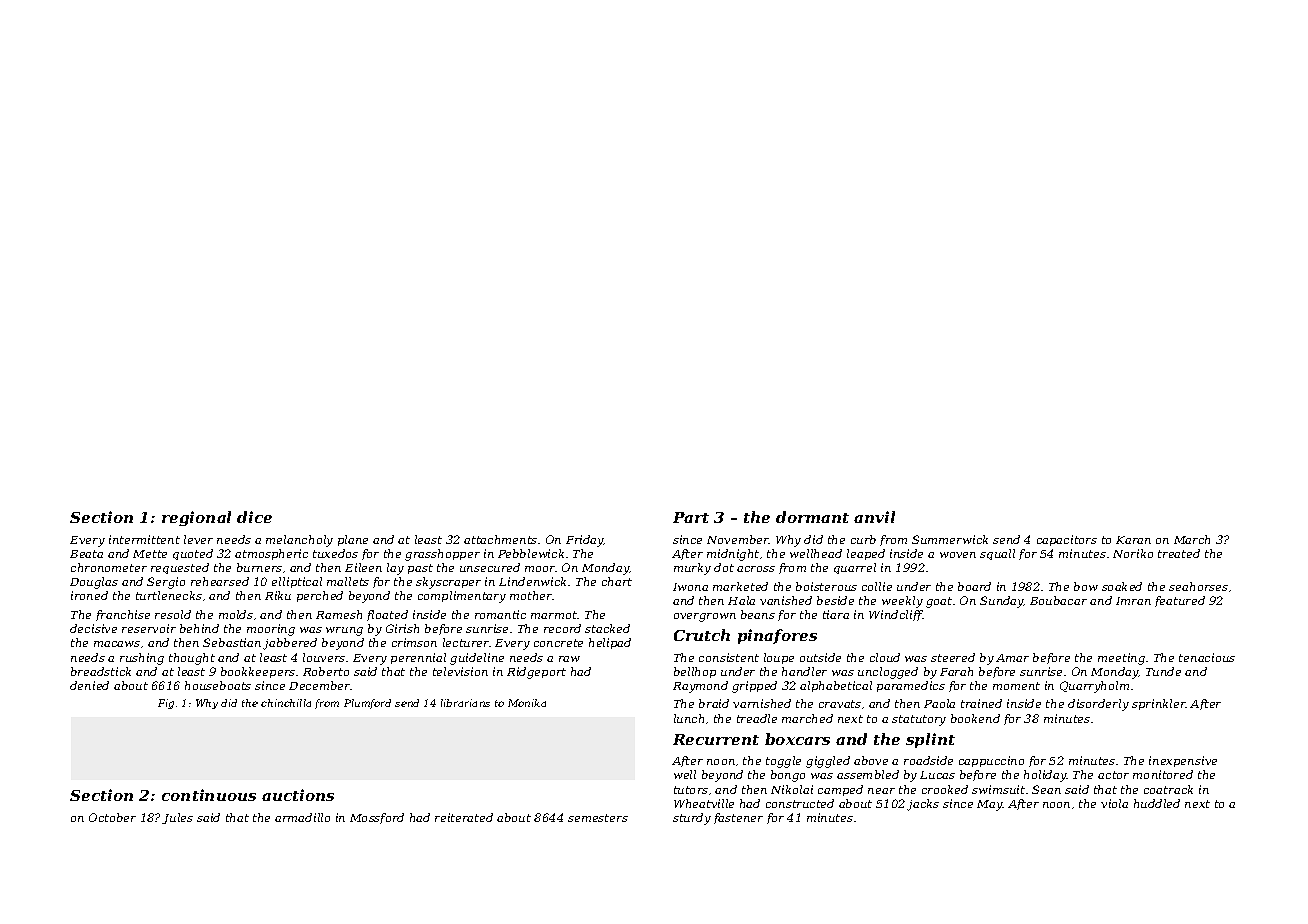 This page has height=924, width=1308. I want to click on marmot, so click(554, 615).
